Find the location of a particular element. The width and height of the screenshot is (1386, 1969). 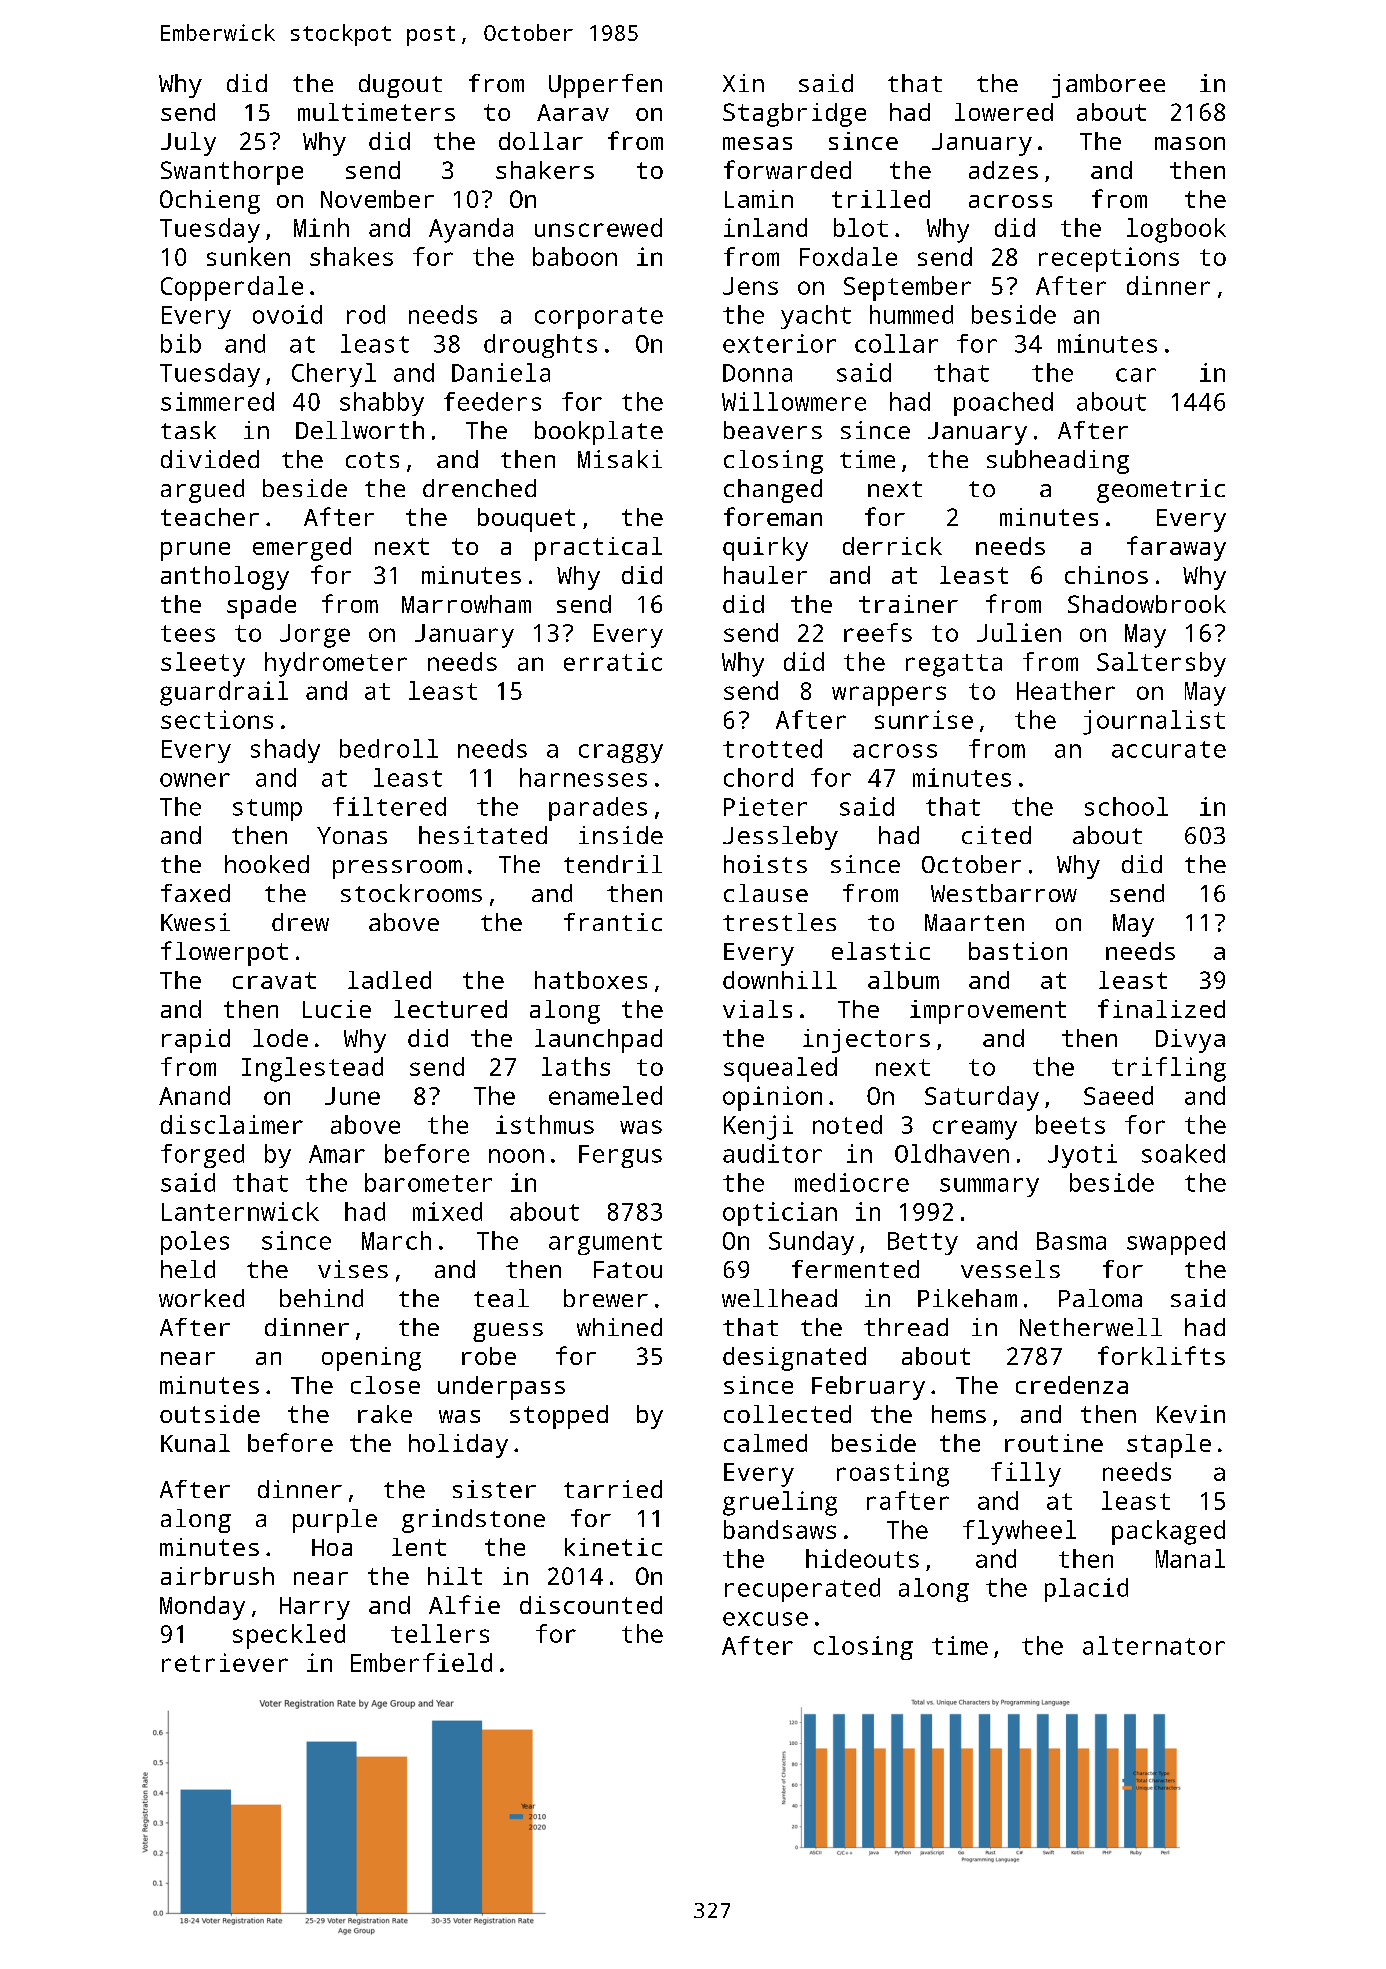

retriever is located at coordinates (225, 1662).
